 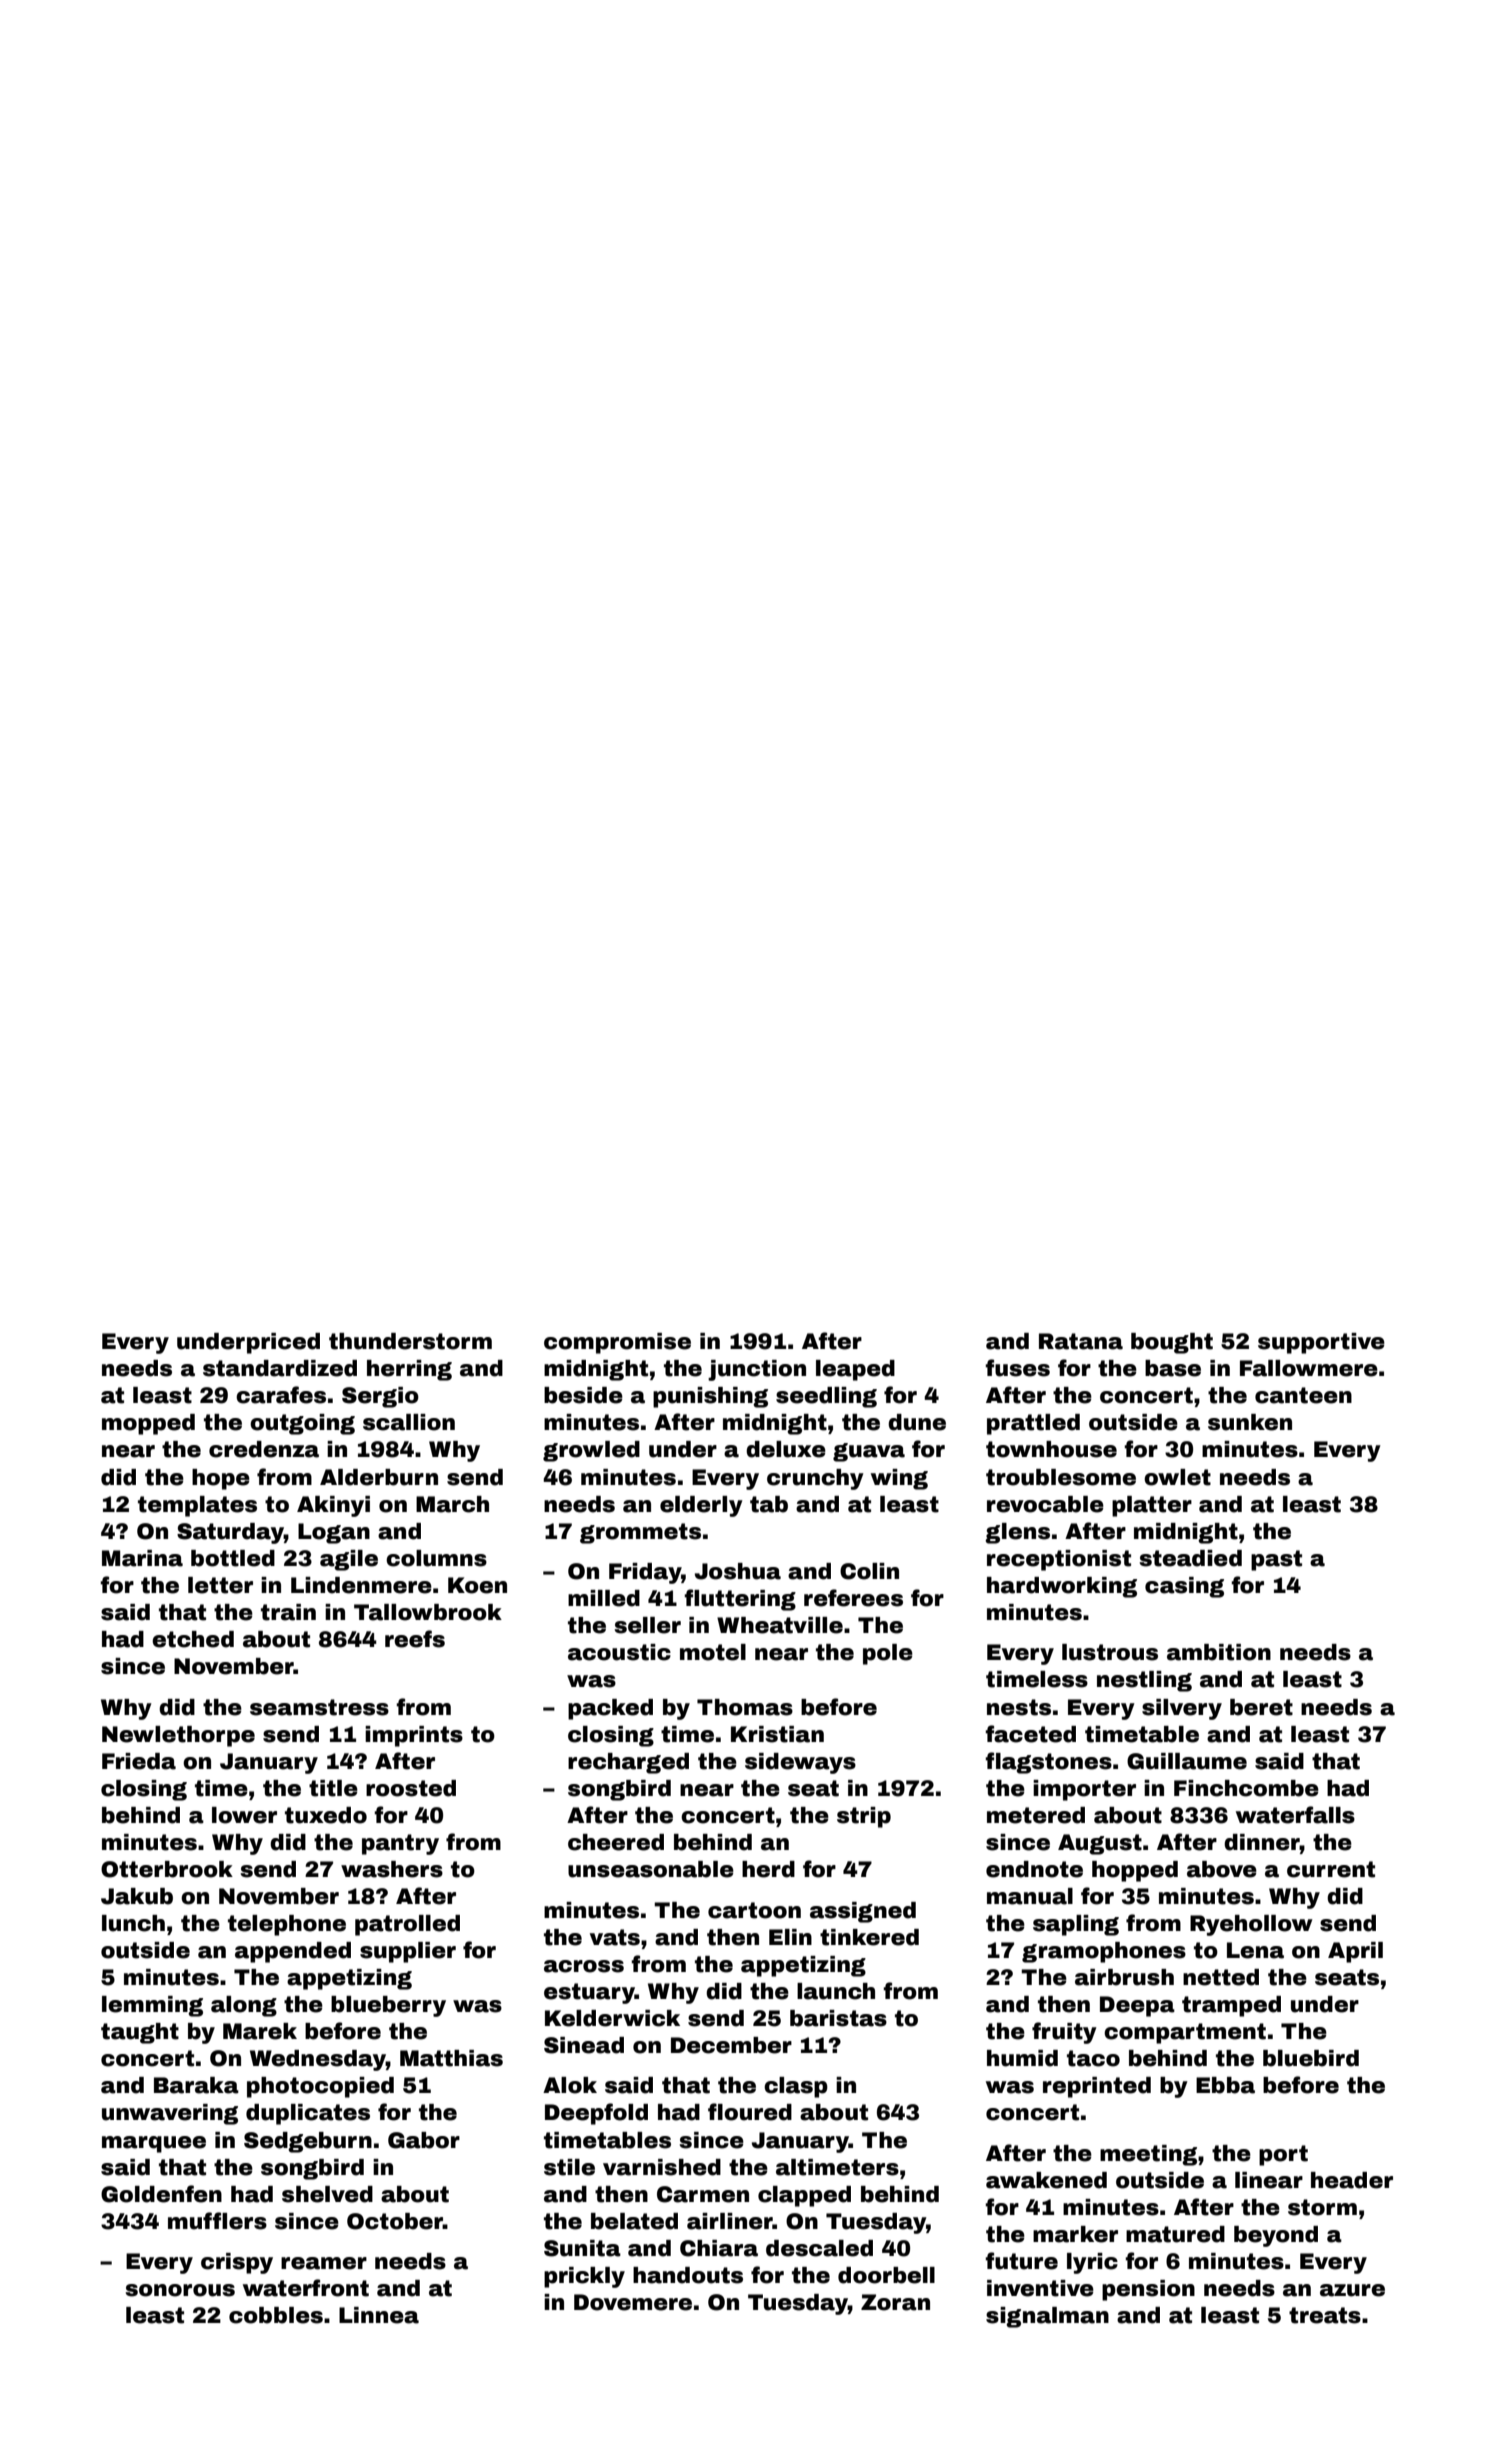 What do you see at coordinates (1110, 1652) in the screenshot?
I see `lustrous` at bounding box center [1110, 1652].
